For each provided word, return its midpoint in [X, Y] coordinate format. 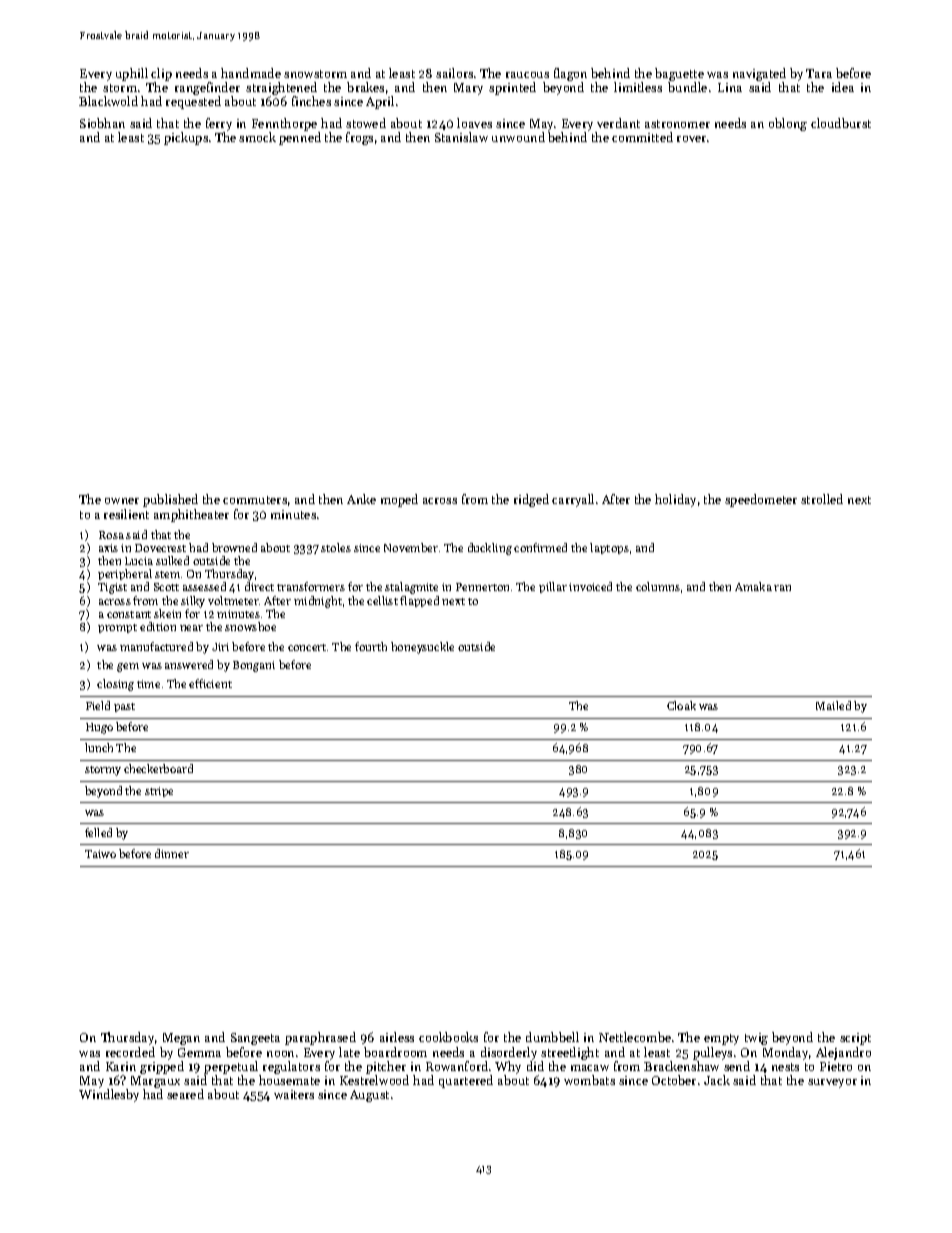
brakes [365, 87]
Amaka [753, 586]
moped [399, 500]
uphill [132, 74]
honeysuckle [422, 648]
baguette [679, 74]
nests [785, 1067]
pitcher [386, 1067]
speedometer [761, 500]
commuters [255, 500]
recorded [130, 1052]
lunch [99, 747]
